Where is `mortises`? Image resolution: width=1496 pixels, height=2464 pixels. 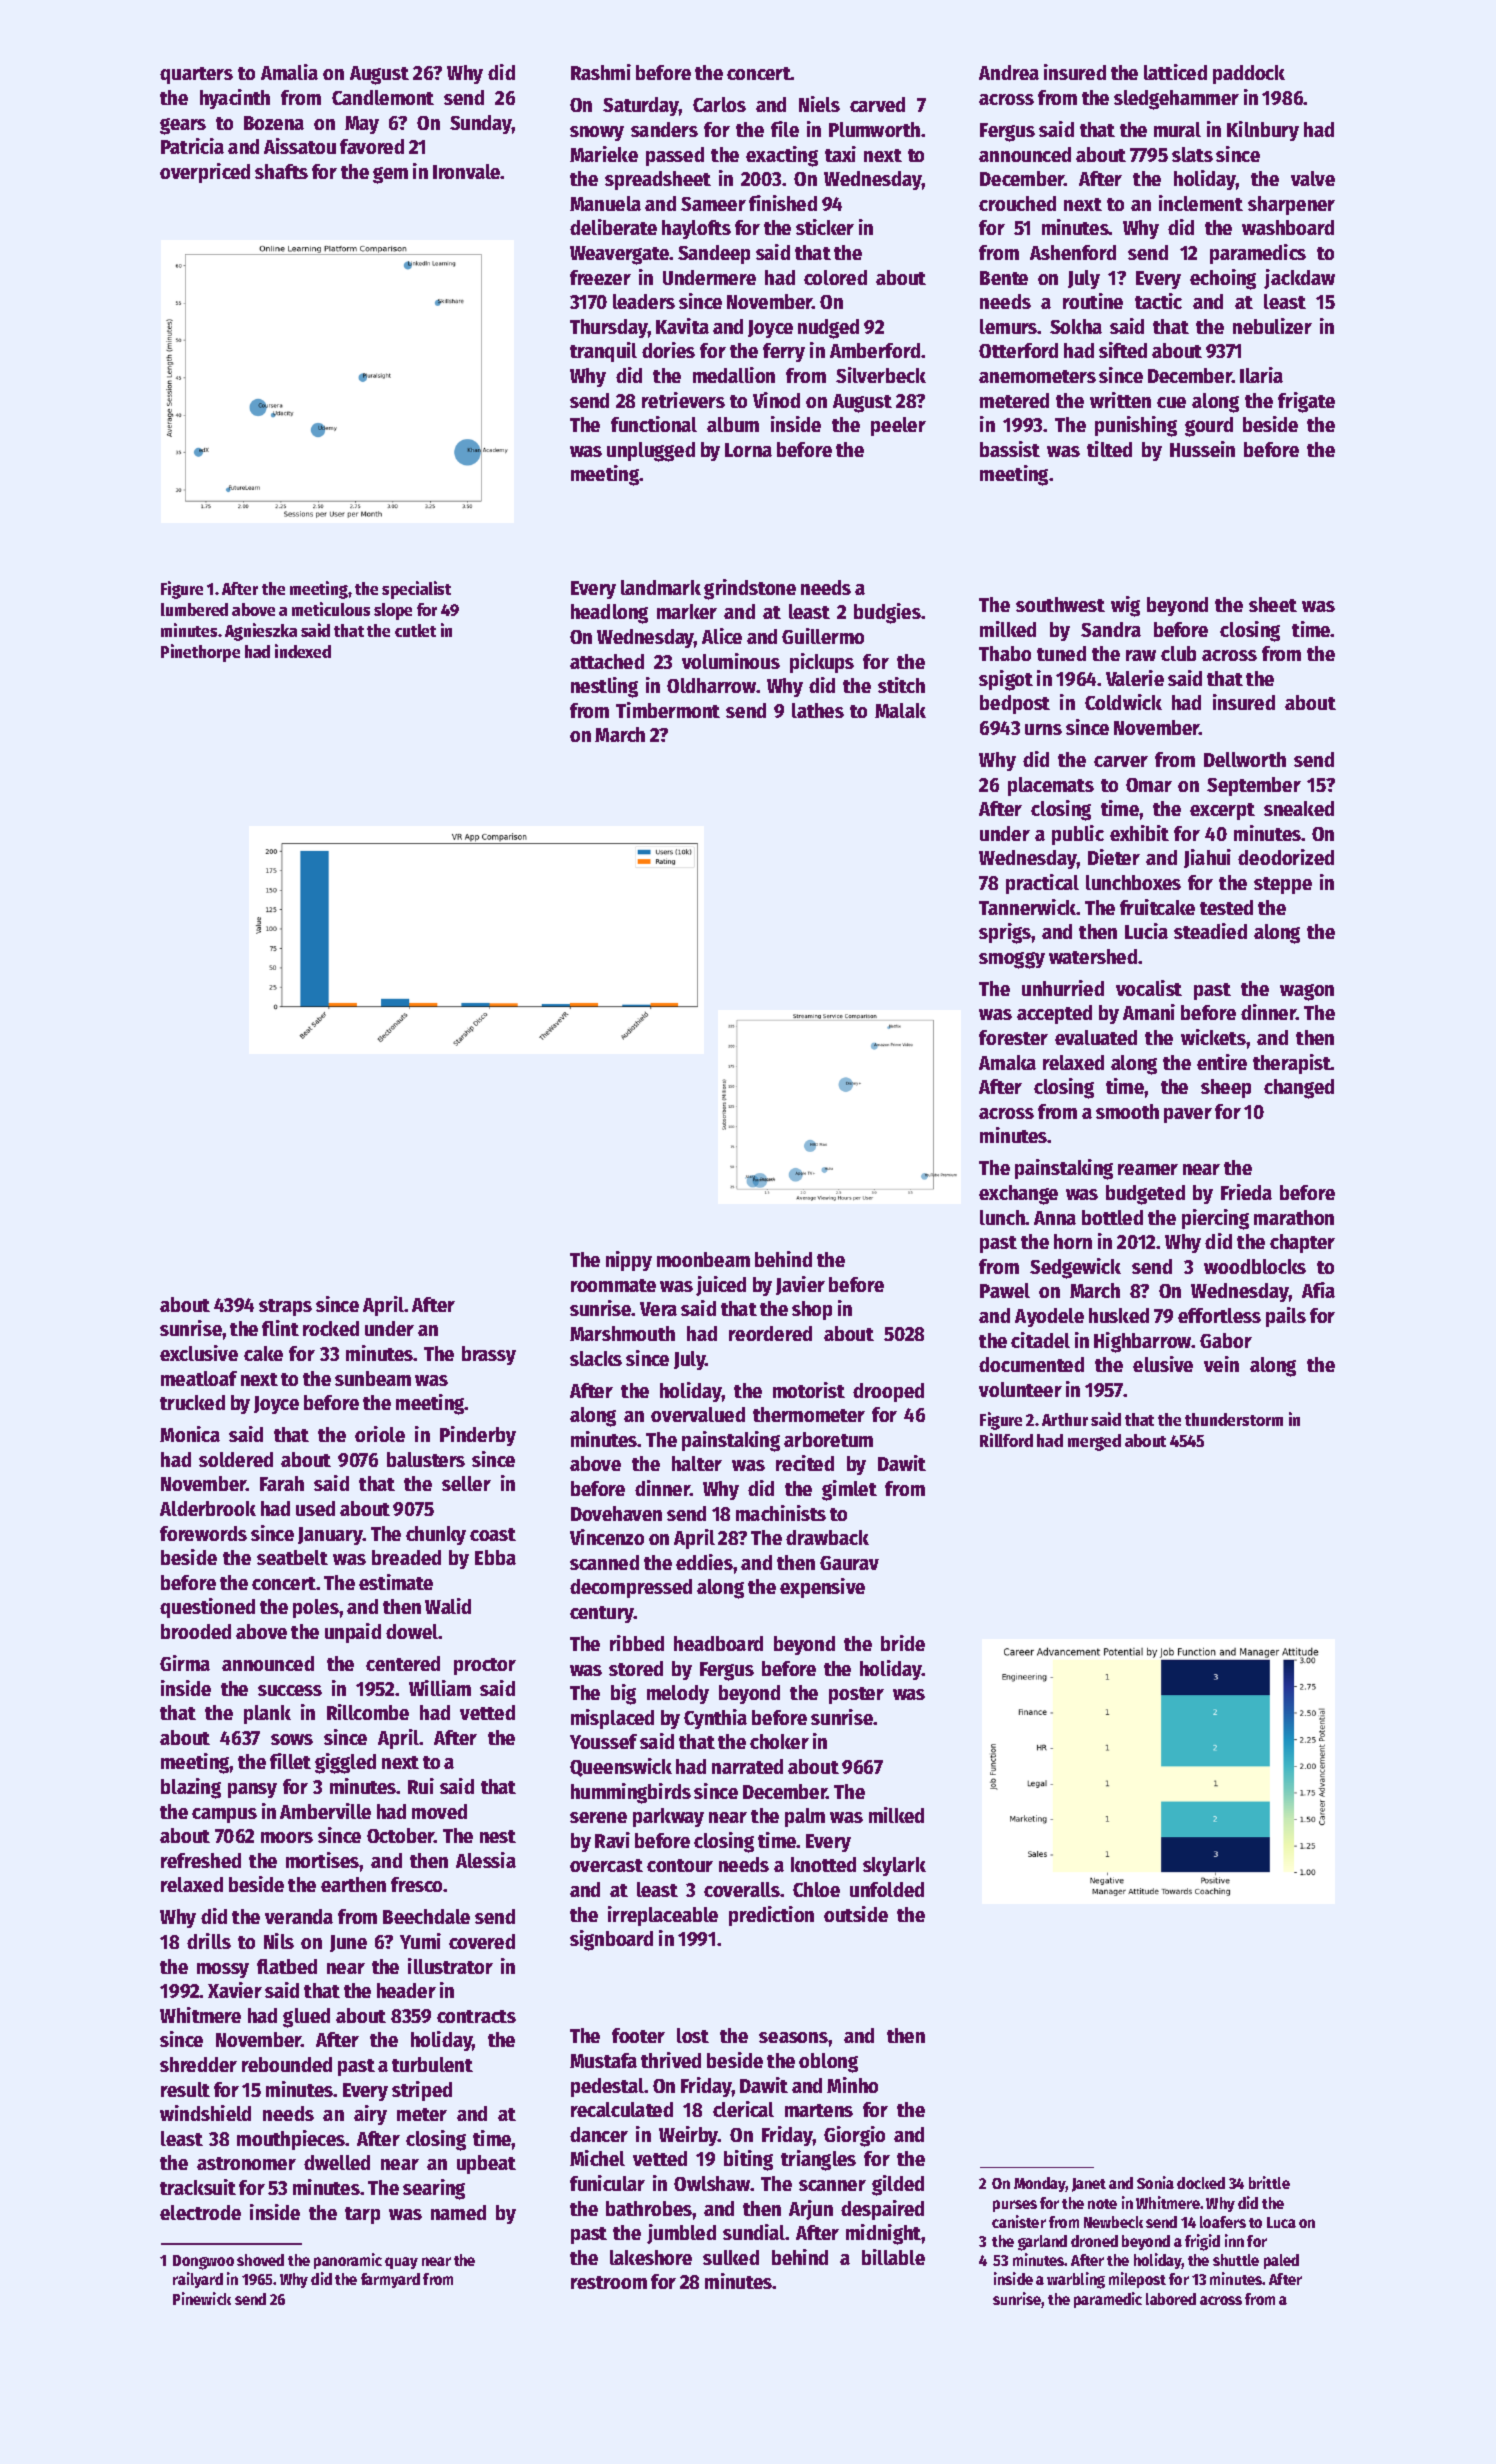
mortises is located at coordinates (323, 1860).
